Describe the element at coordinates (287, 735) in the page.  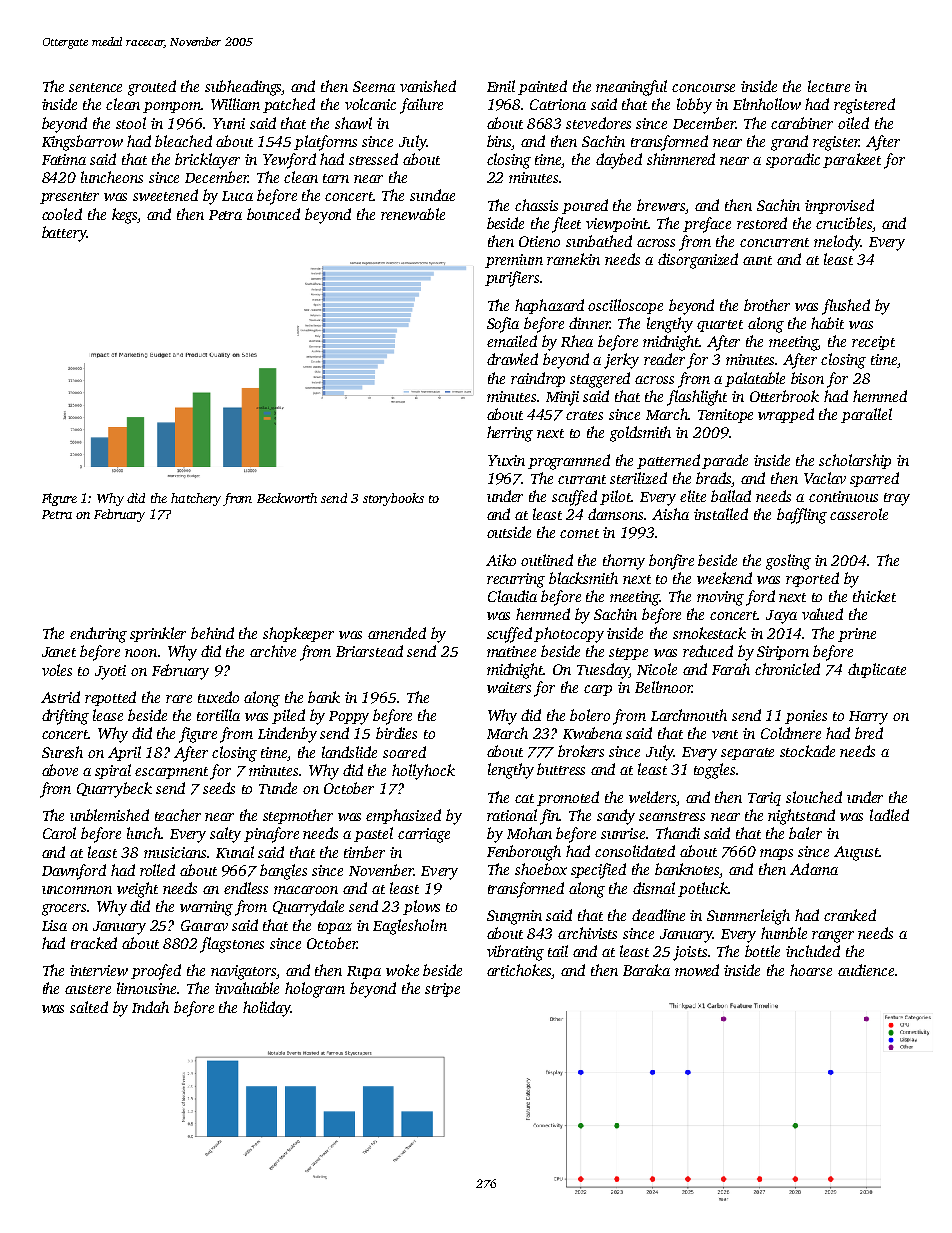
I see `Lindenby` at that location.
